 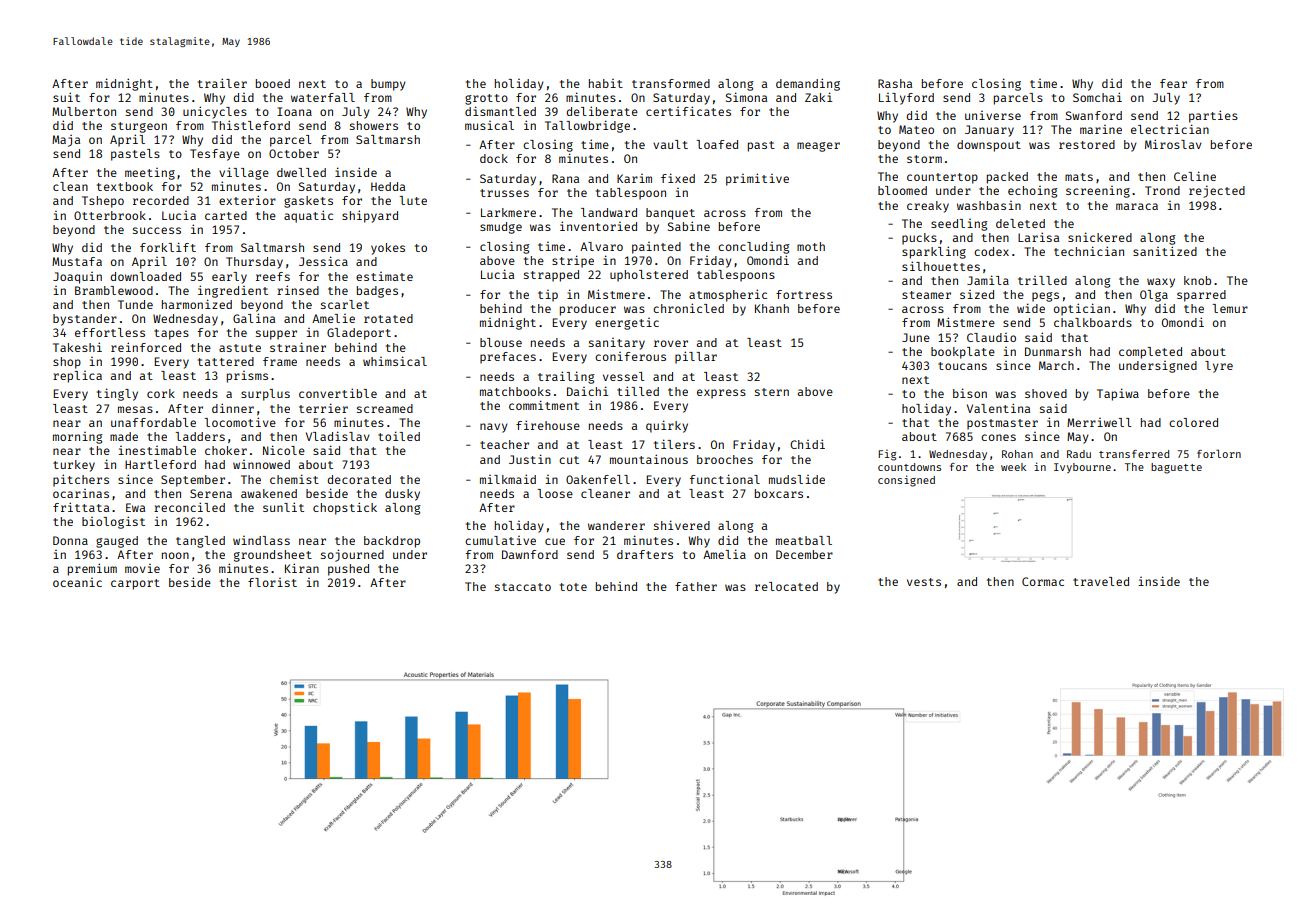 I want to click on dismantled, so click(x=500, y=111).
